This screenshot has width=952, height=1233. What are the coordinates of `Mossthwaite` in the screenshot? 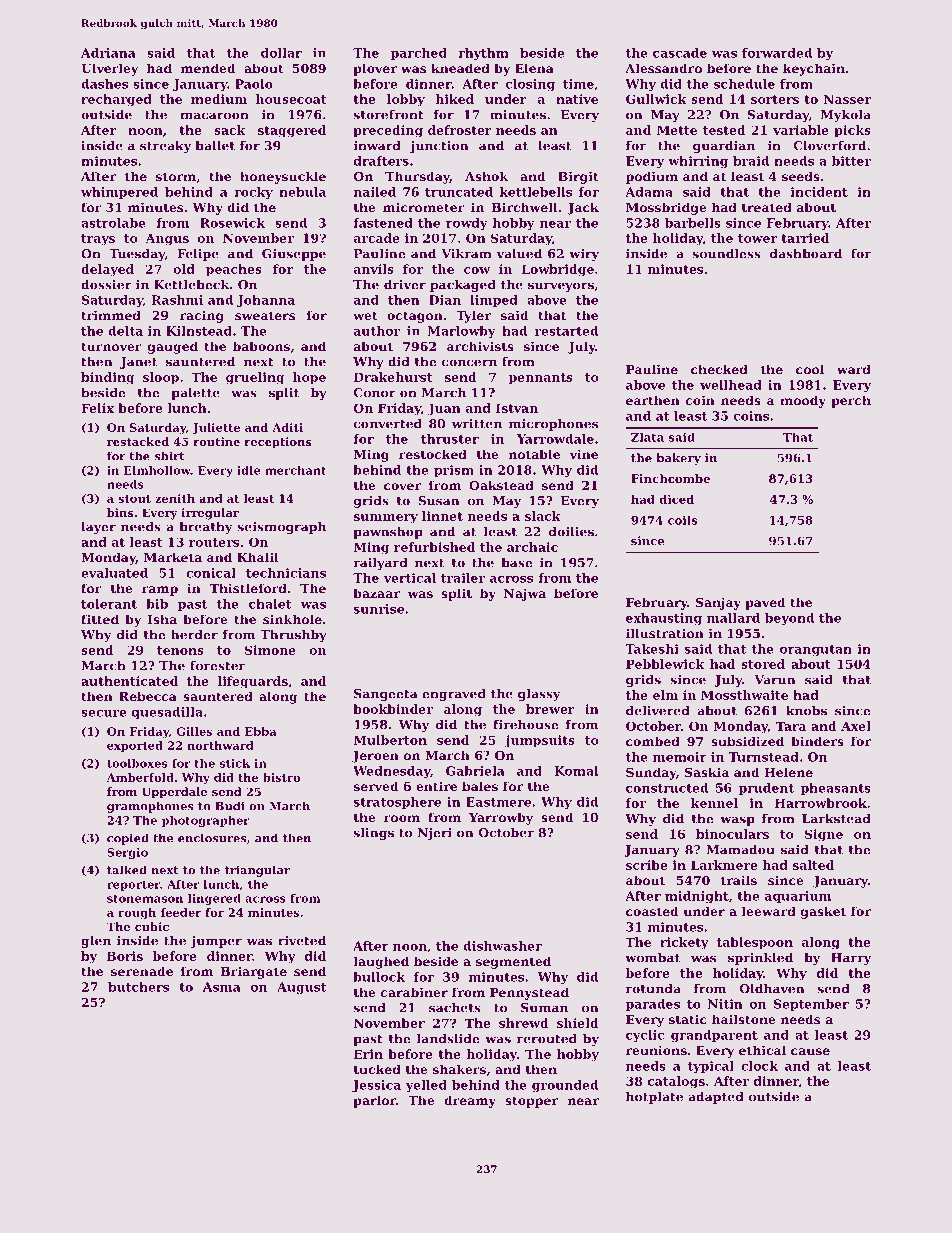 It's located at (744, 695).
